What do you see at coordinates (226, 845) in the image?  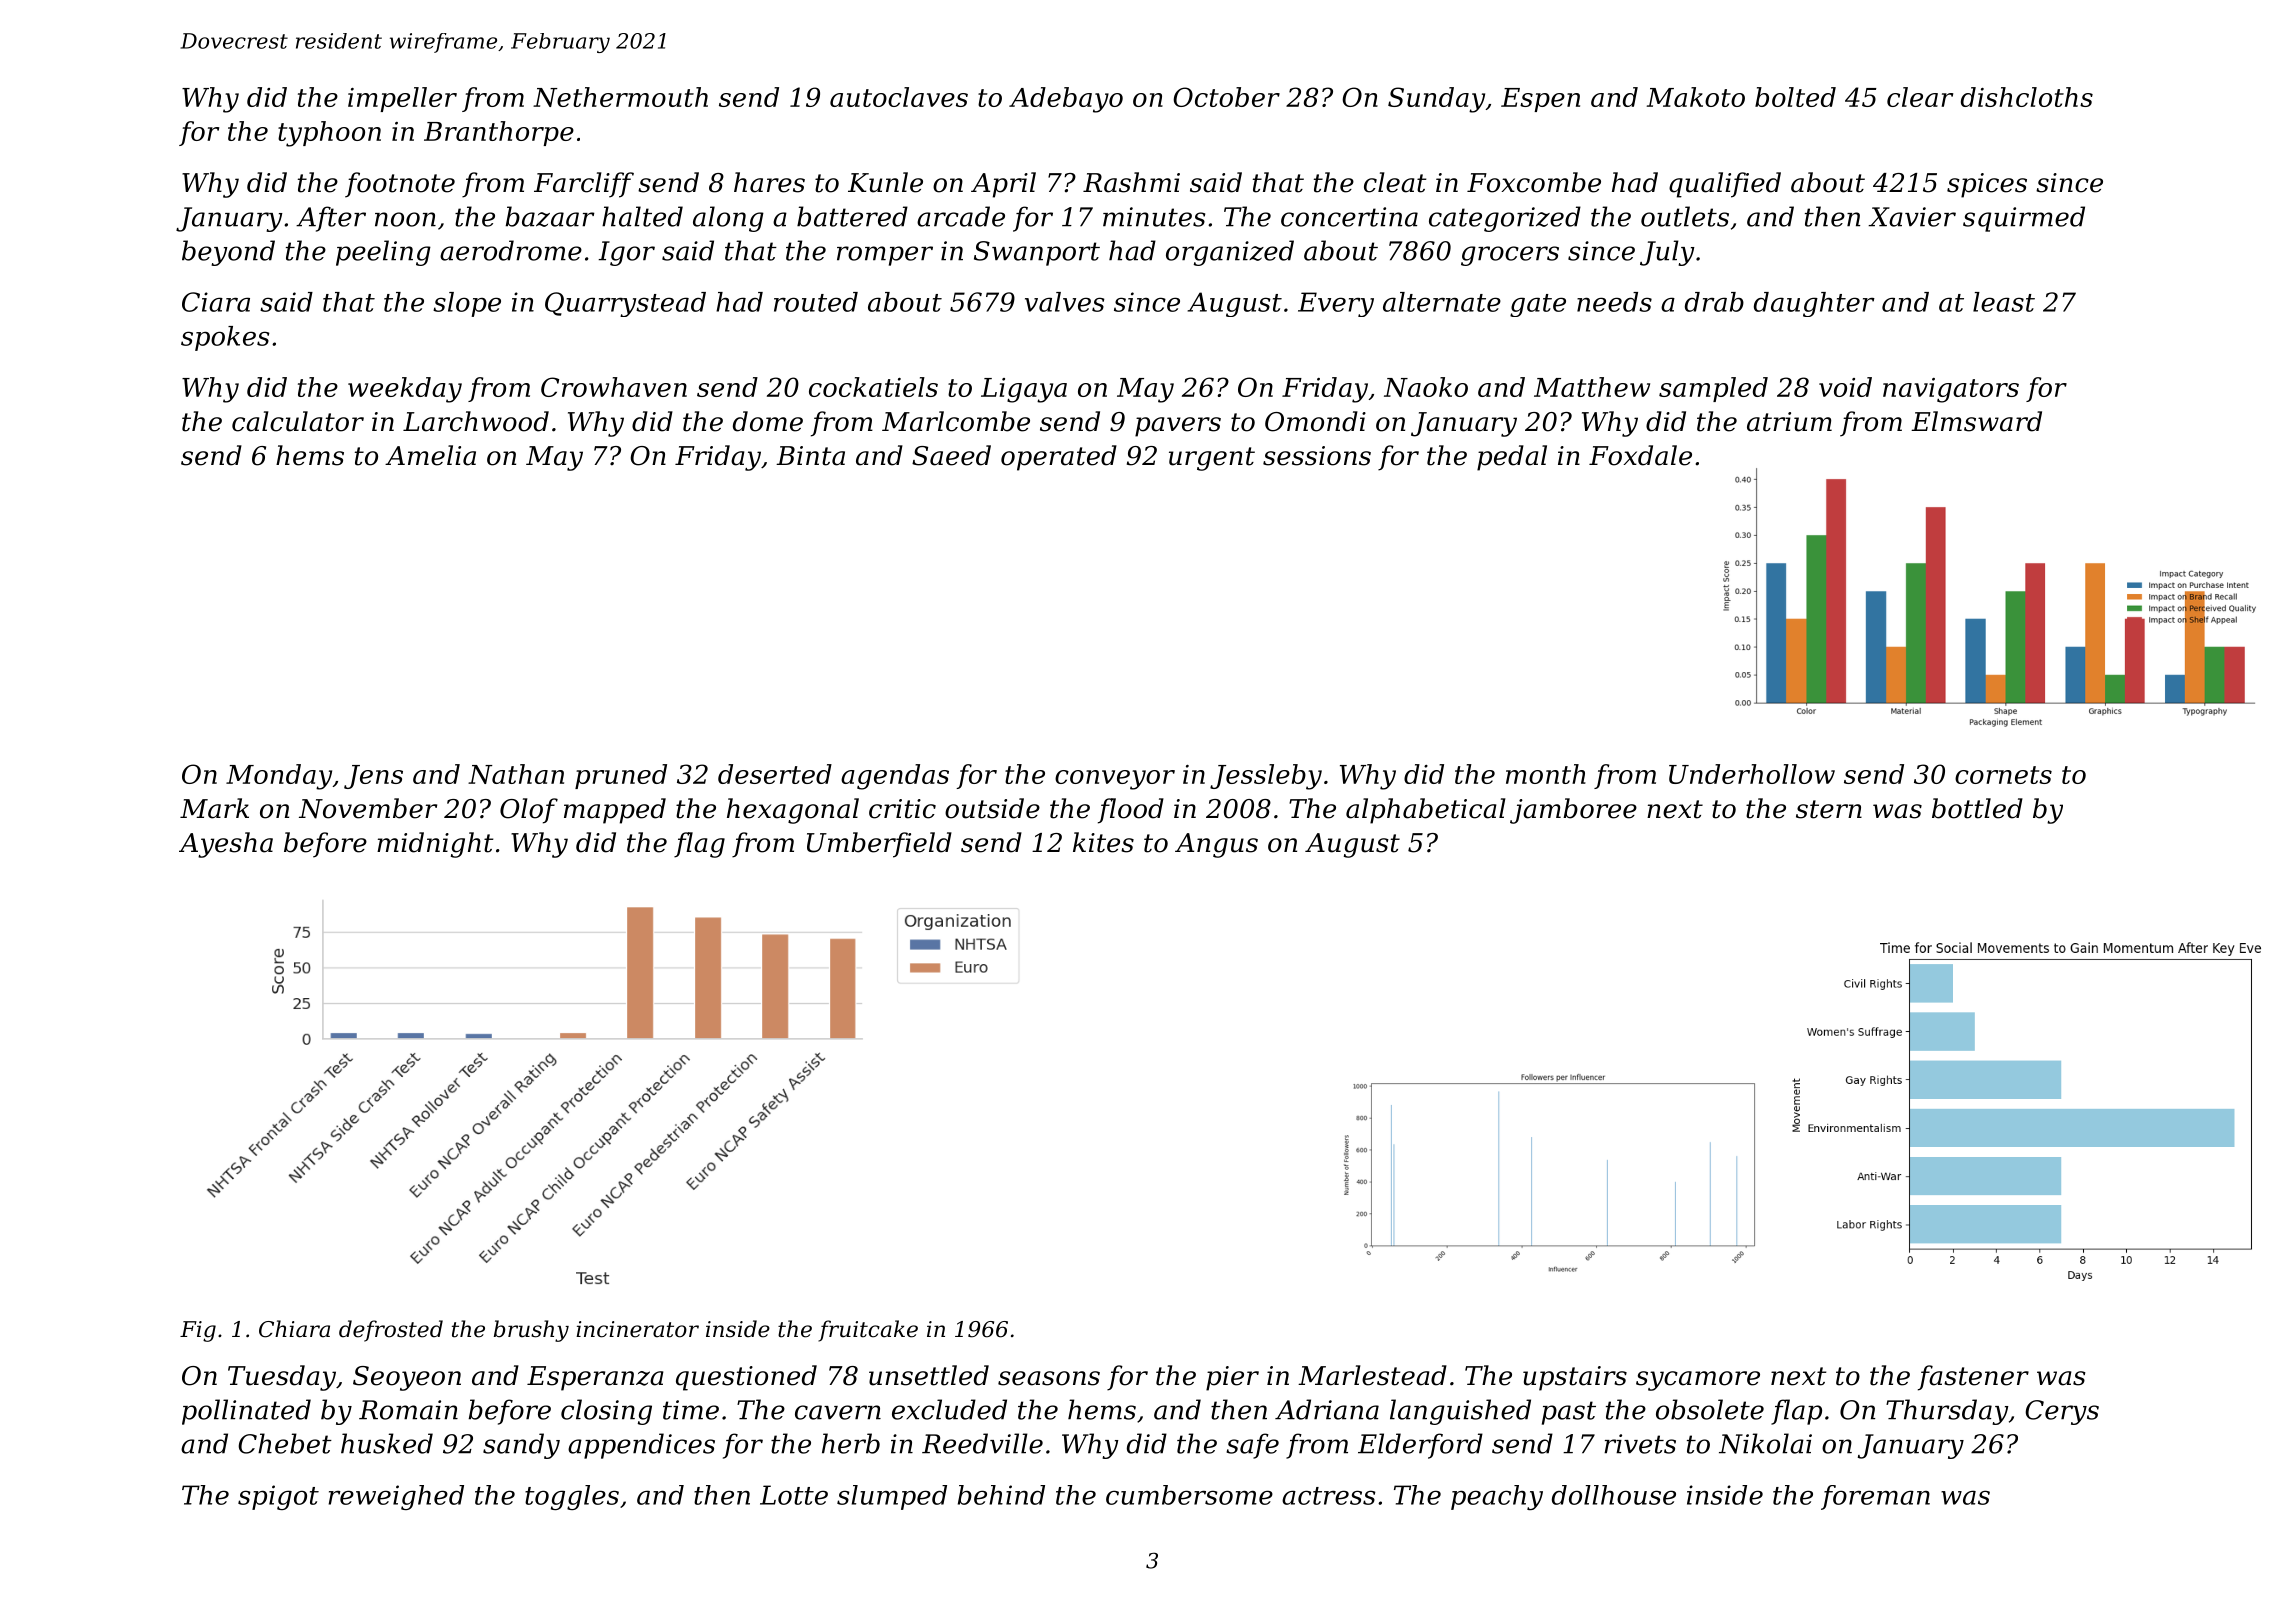 I see `Ayesha` at bounding box center [226, 845].
